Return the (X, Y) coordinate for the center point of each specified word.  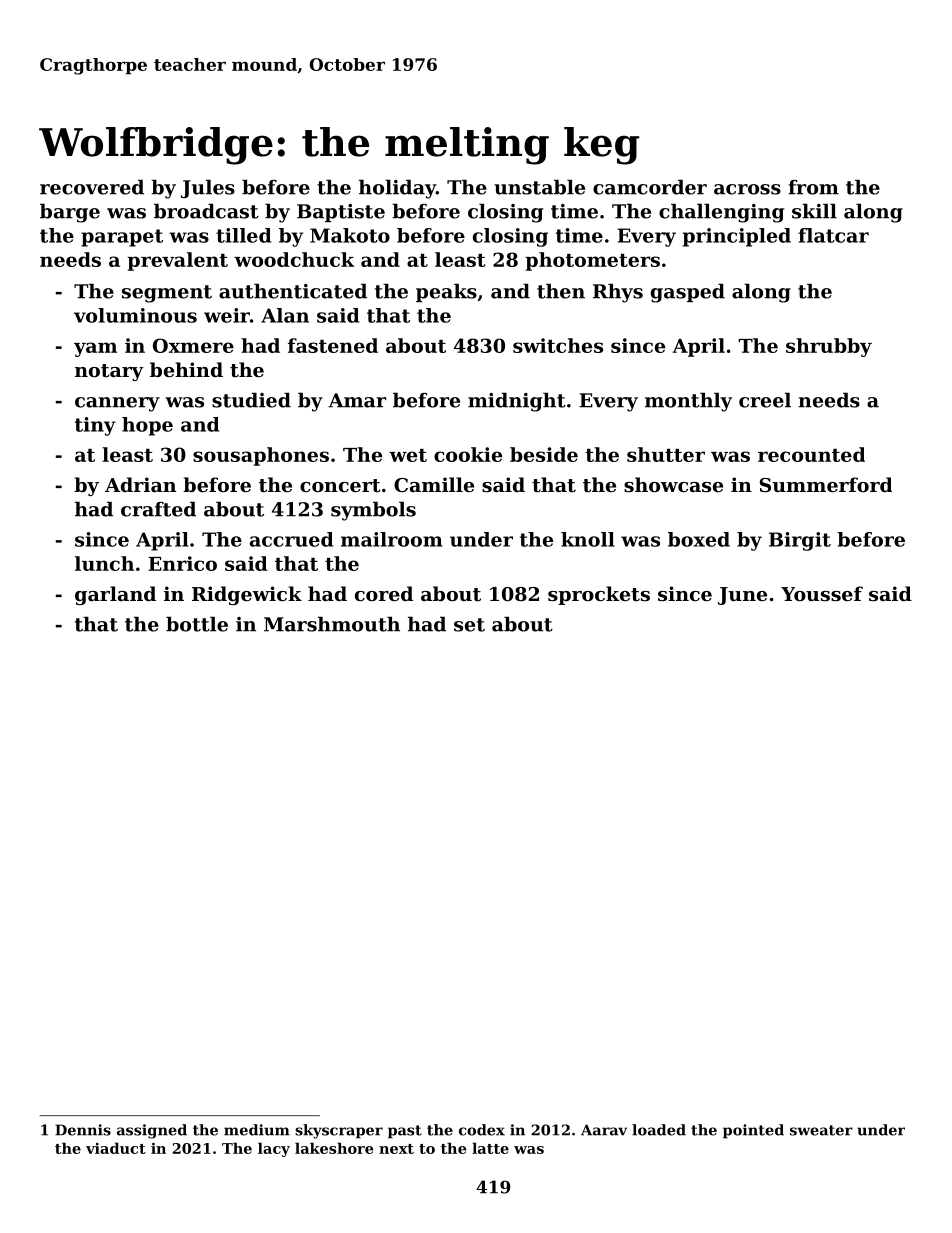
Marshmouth (332, 624)
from (813, 187)
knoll (588, 539)
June (742, 596)
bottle (197, 624)
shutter (666, 454)
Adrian (140, 484)
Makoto (350, 235)
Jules (208, 188)
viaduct (116, 1148)
